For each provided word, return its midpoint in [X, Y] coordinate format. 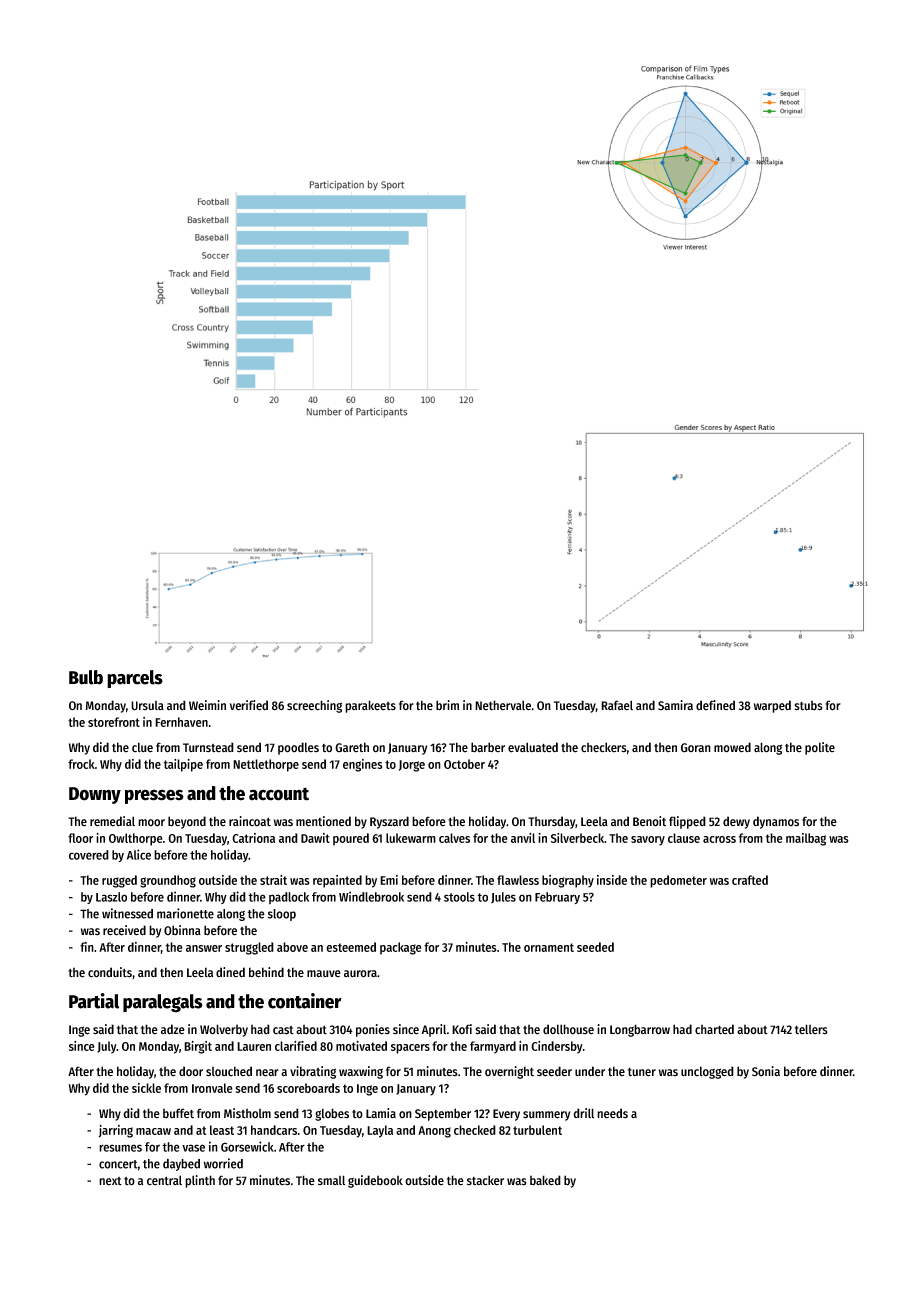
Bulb [86, 677]
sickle [146, 1088]
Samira [675, 705]
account [279, 794]
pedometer [678, 881]
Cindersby [557, 1047]
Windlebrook [371, 896]
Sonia [766, 1071]
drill [583, 1113]
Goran [696, 748]
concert [118, 1164]
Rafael [617, 705]
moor [151, 823]
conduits [110, 972]
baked [545, 1180]
